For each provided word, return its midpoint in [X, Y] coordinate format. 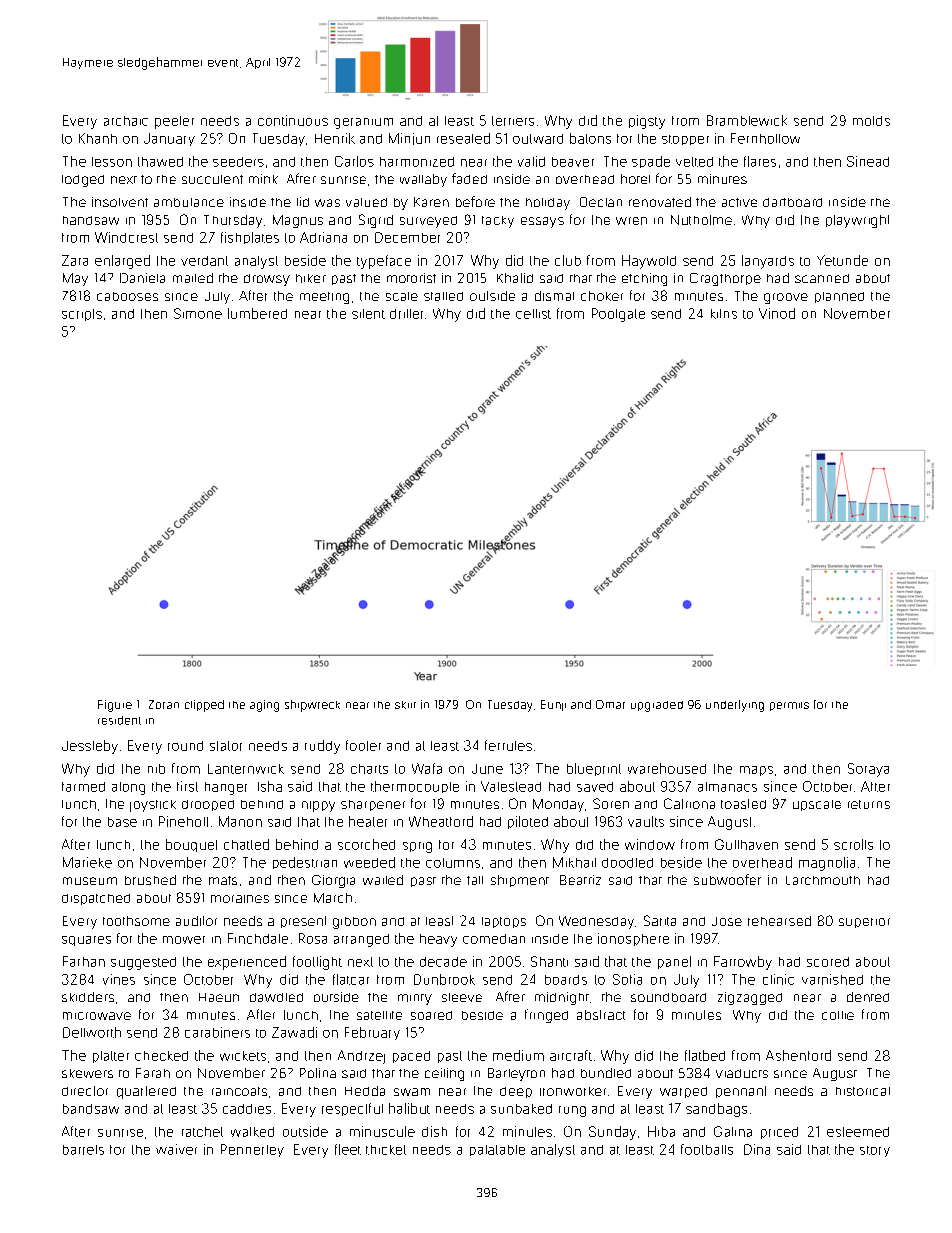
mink [263, 179]
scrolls [853, 844]
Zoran [164, 704]
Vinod [777, 313]
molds [871, 121]
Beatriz [580, 880]
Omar [610, 704]
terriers [513, 121]
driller [406, 314]
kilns [724, 314]
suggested [143, 963]
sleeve [462, 997]
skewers [87, 1073]
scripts [82, 315]
